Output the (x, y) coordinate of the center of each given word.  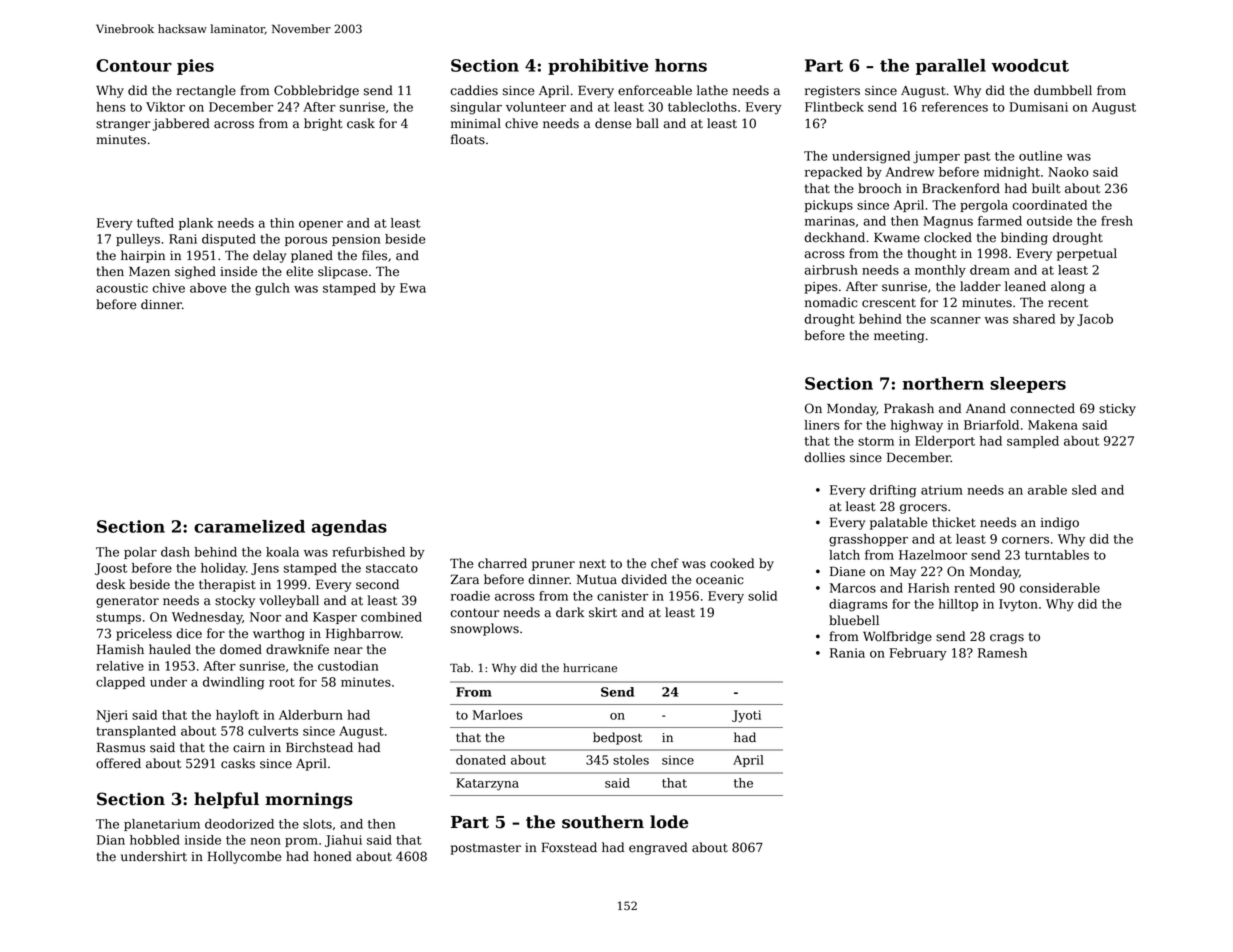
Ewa (413, 288)
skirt (603, 612)
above (208, 288)
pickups (829, 206)
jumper (936, 157)
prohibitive (598, 67)
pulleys (138, 240)
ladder (980, 286)
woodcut (1030, 65)
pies (195, 67)
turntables (1057, 555)
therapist (227, 585)
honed (333, 856)
